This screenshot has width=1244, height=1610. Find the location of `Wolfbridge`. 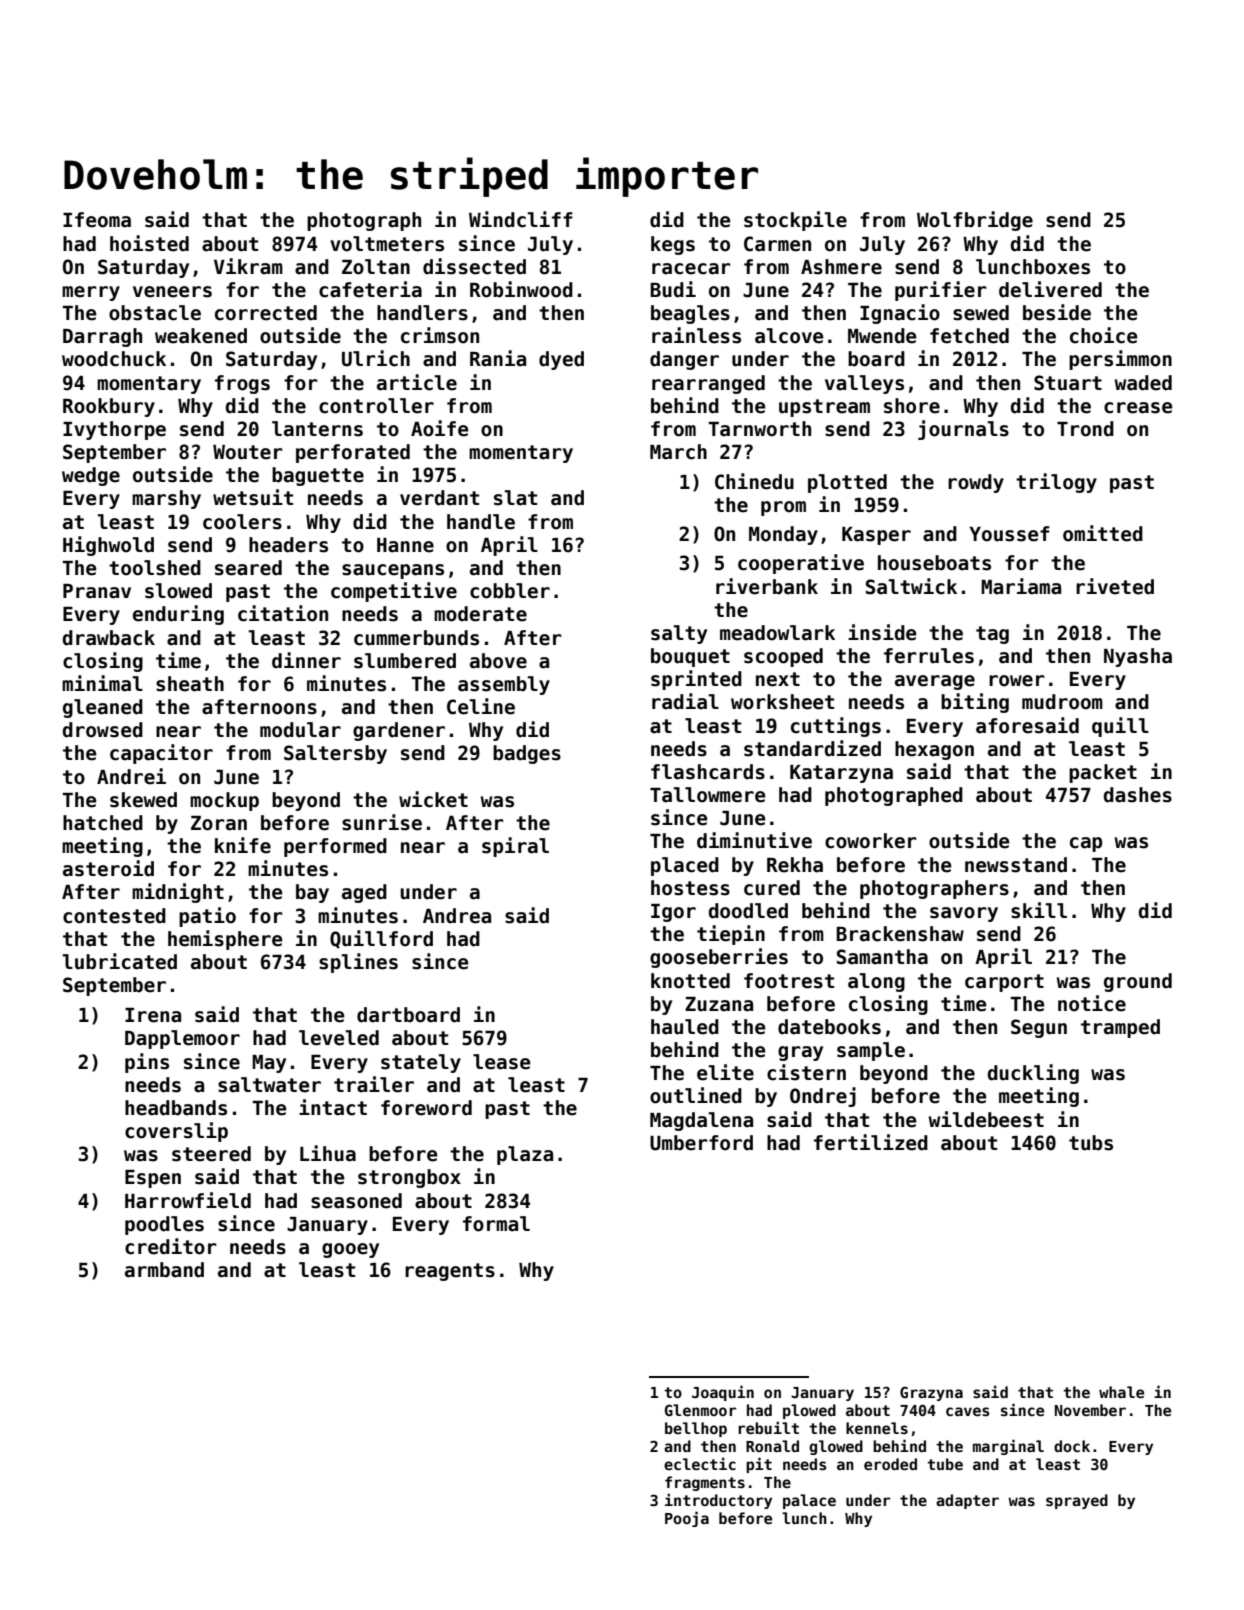

Wolfbridge is located at coordinates (975, 221).
